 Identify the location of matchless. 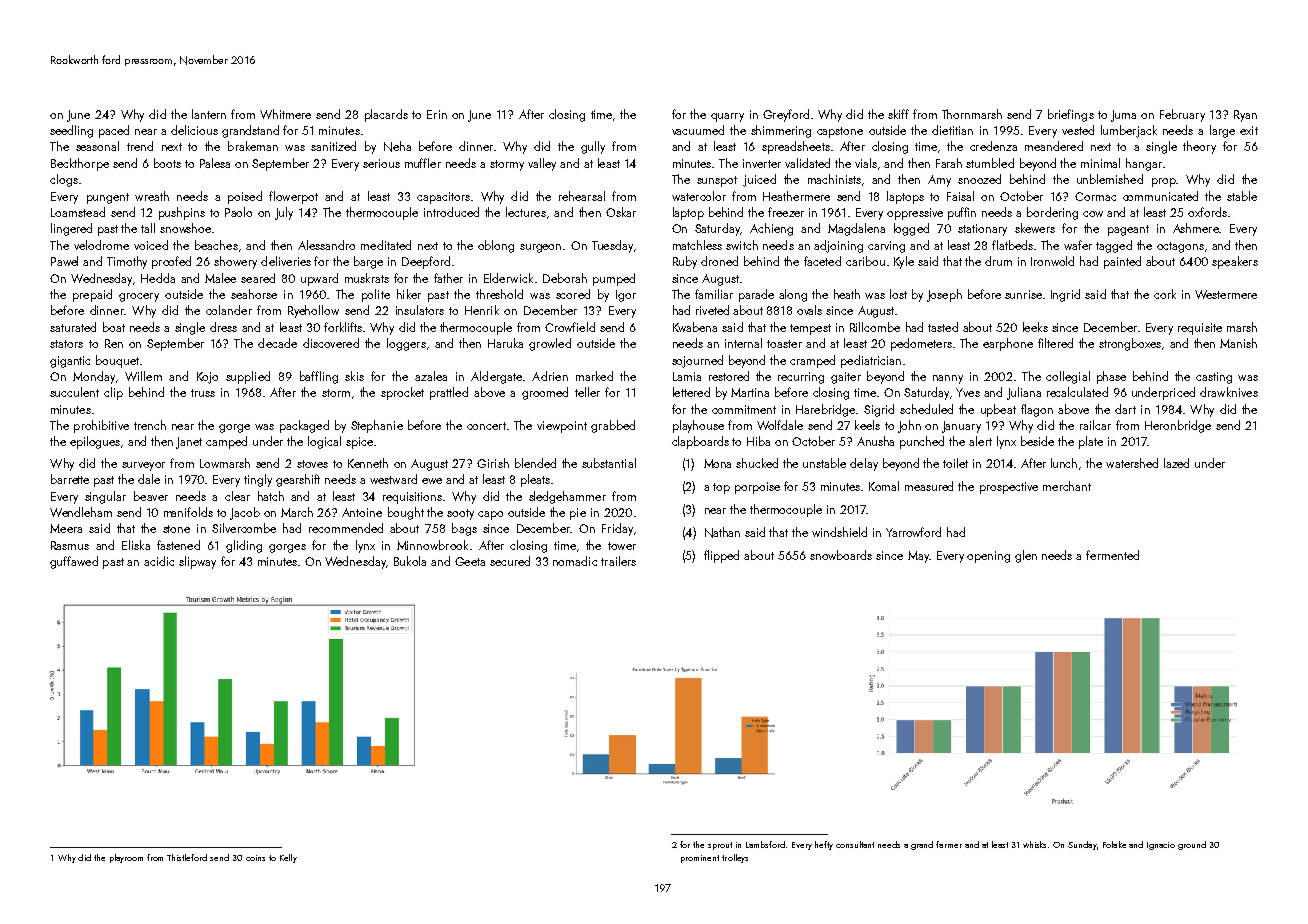
(697, 245).
